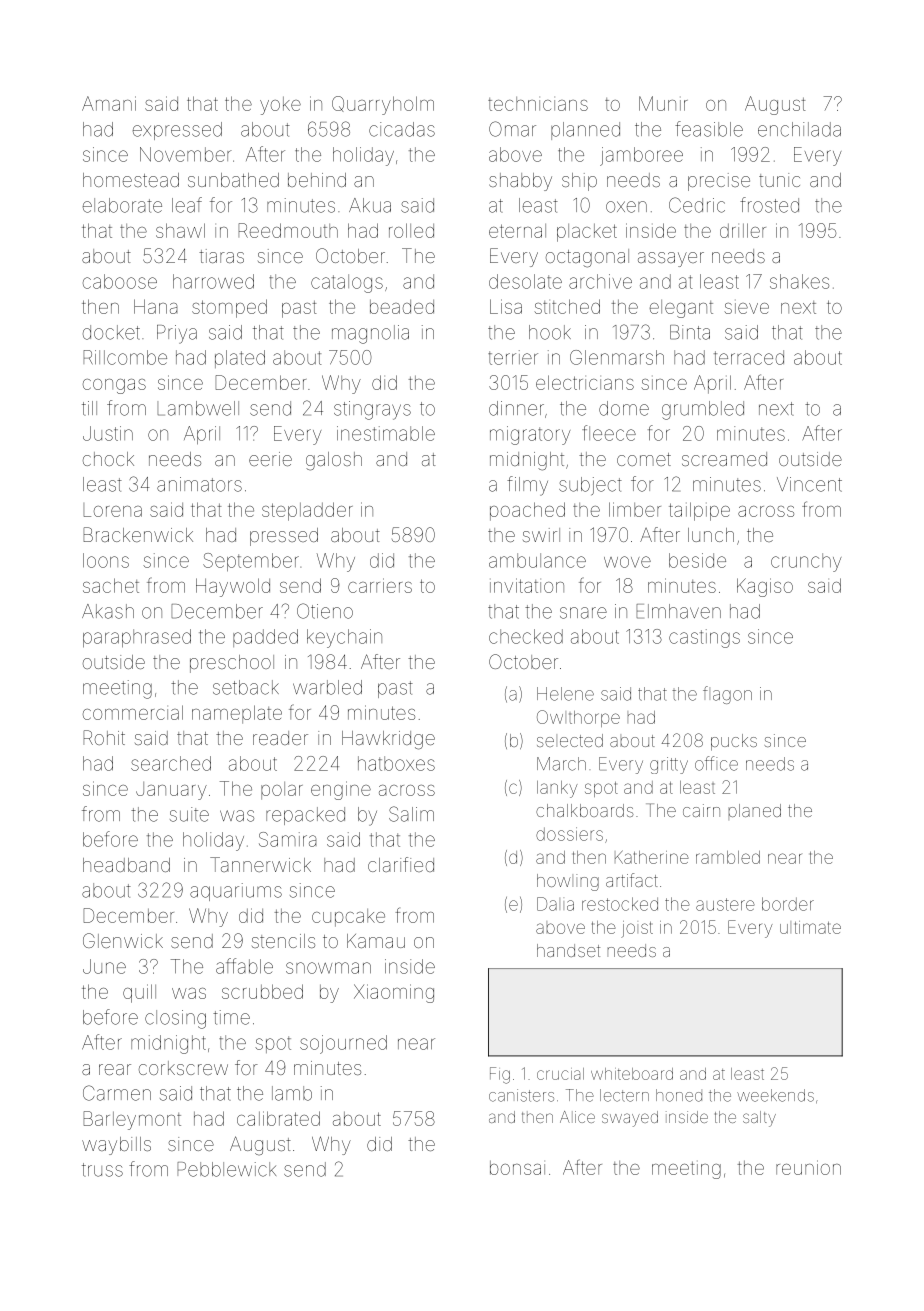 The width and height of the page is (924, 1311). I want to click on sachet, so click(111, 585).
